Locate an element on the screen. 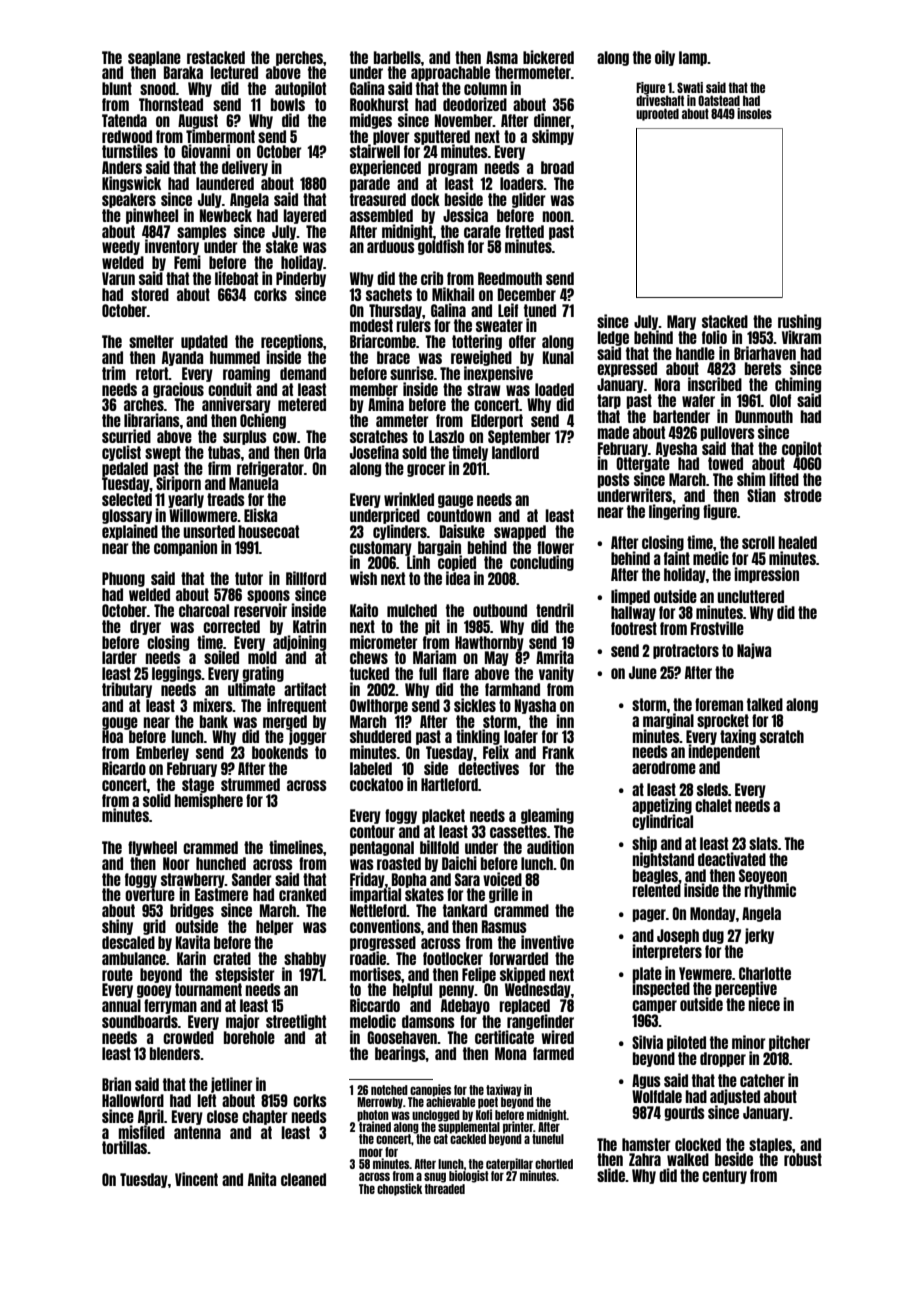 This screenshot has width=924, height=1308. placket is located at coordinates (443, 816).
